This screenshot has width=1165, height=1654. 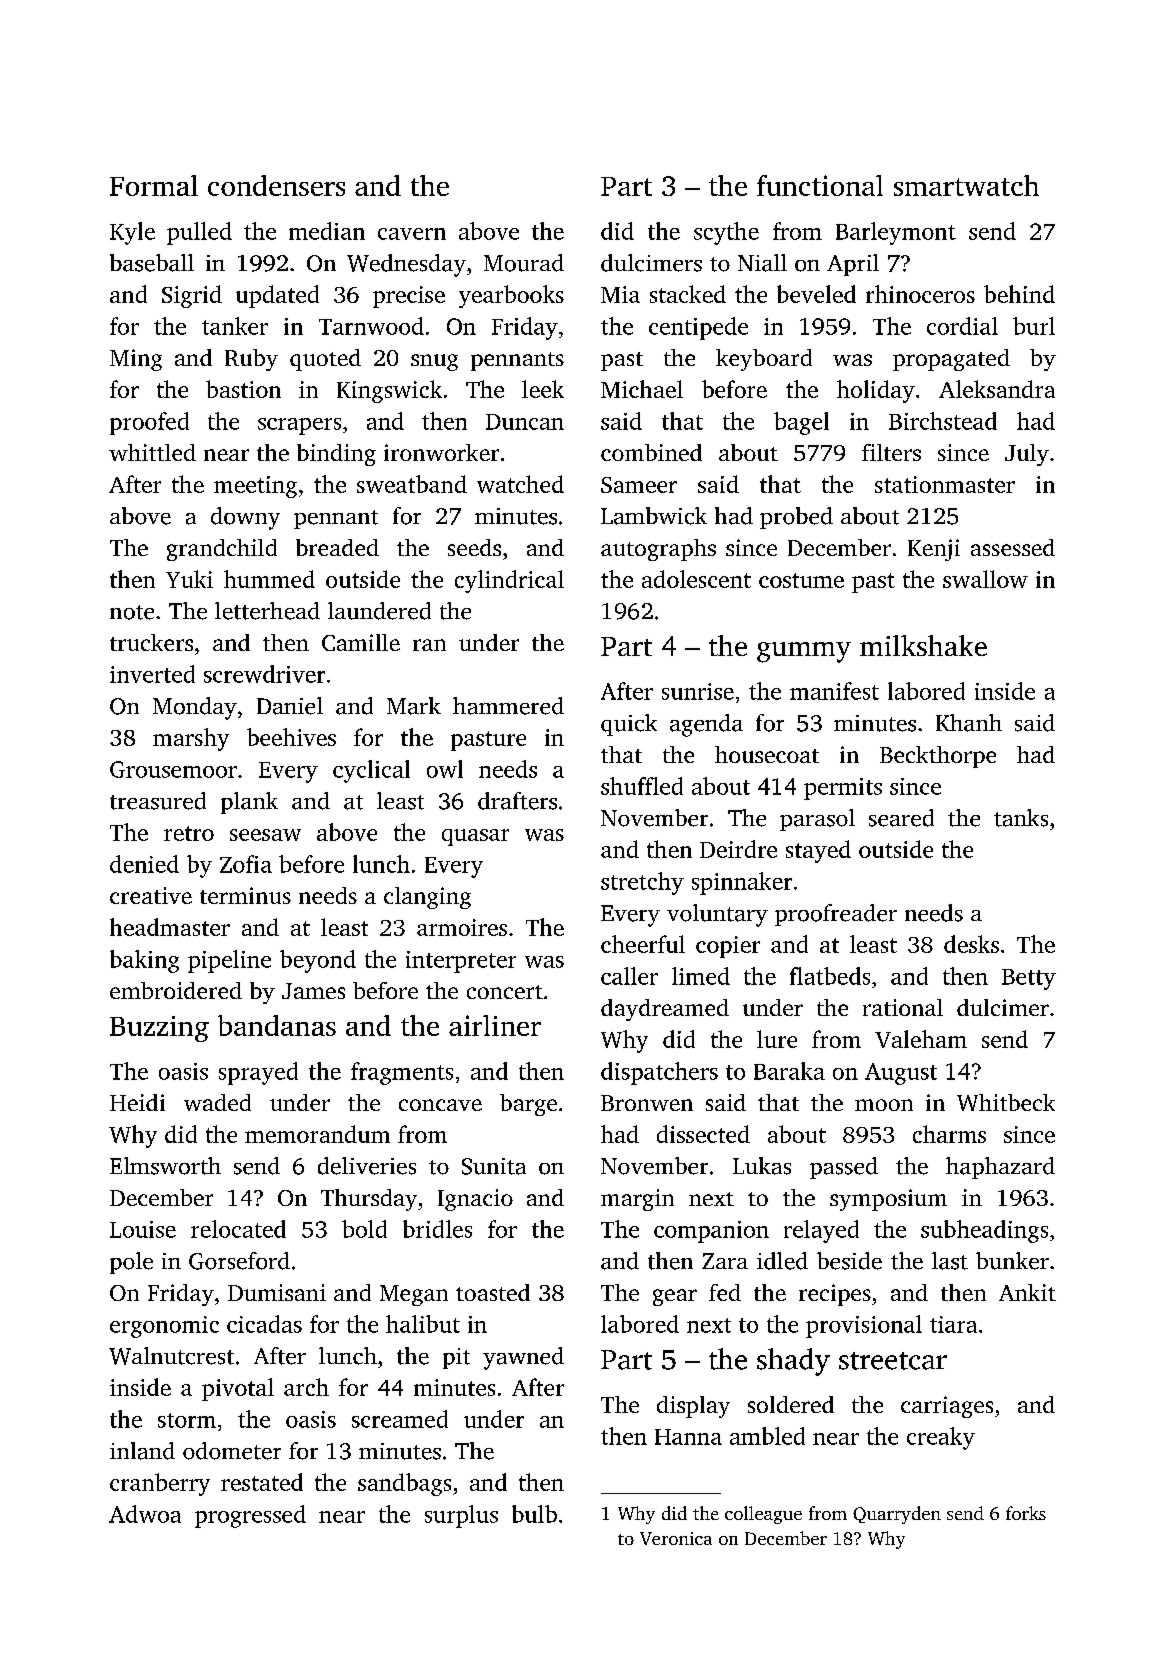 I want to click on smartwatch, so click(x=966, y=185).
